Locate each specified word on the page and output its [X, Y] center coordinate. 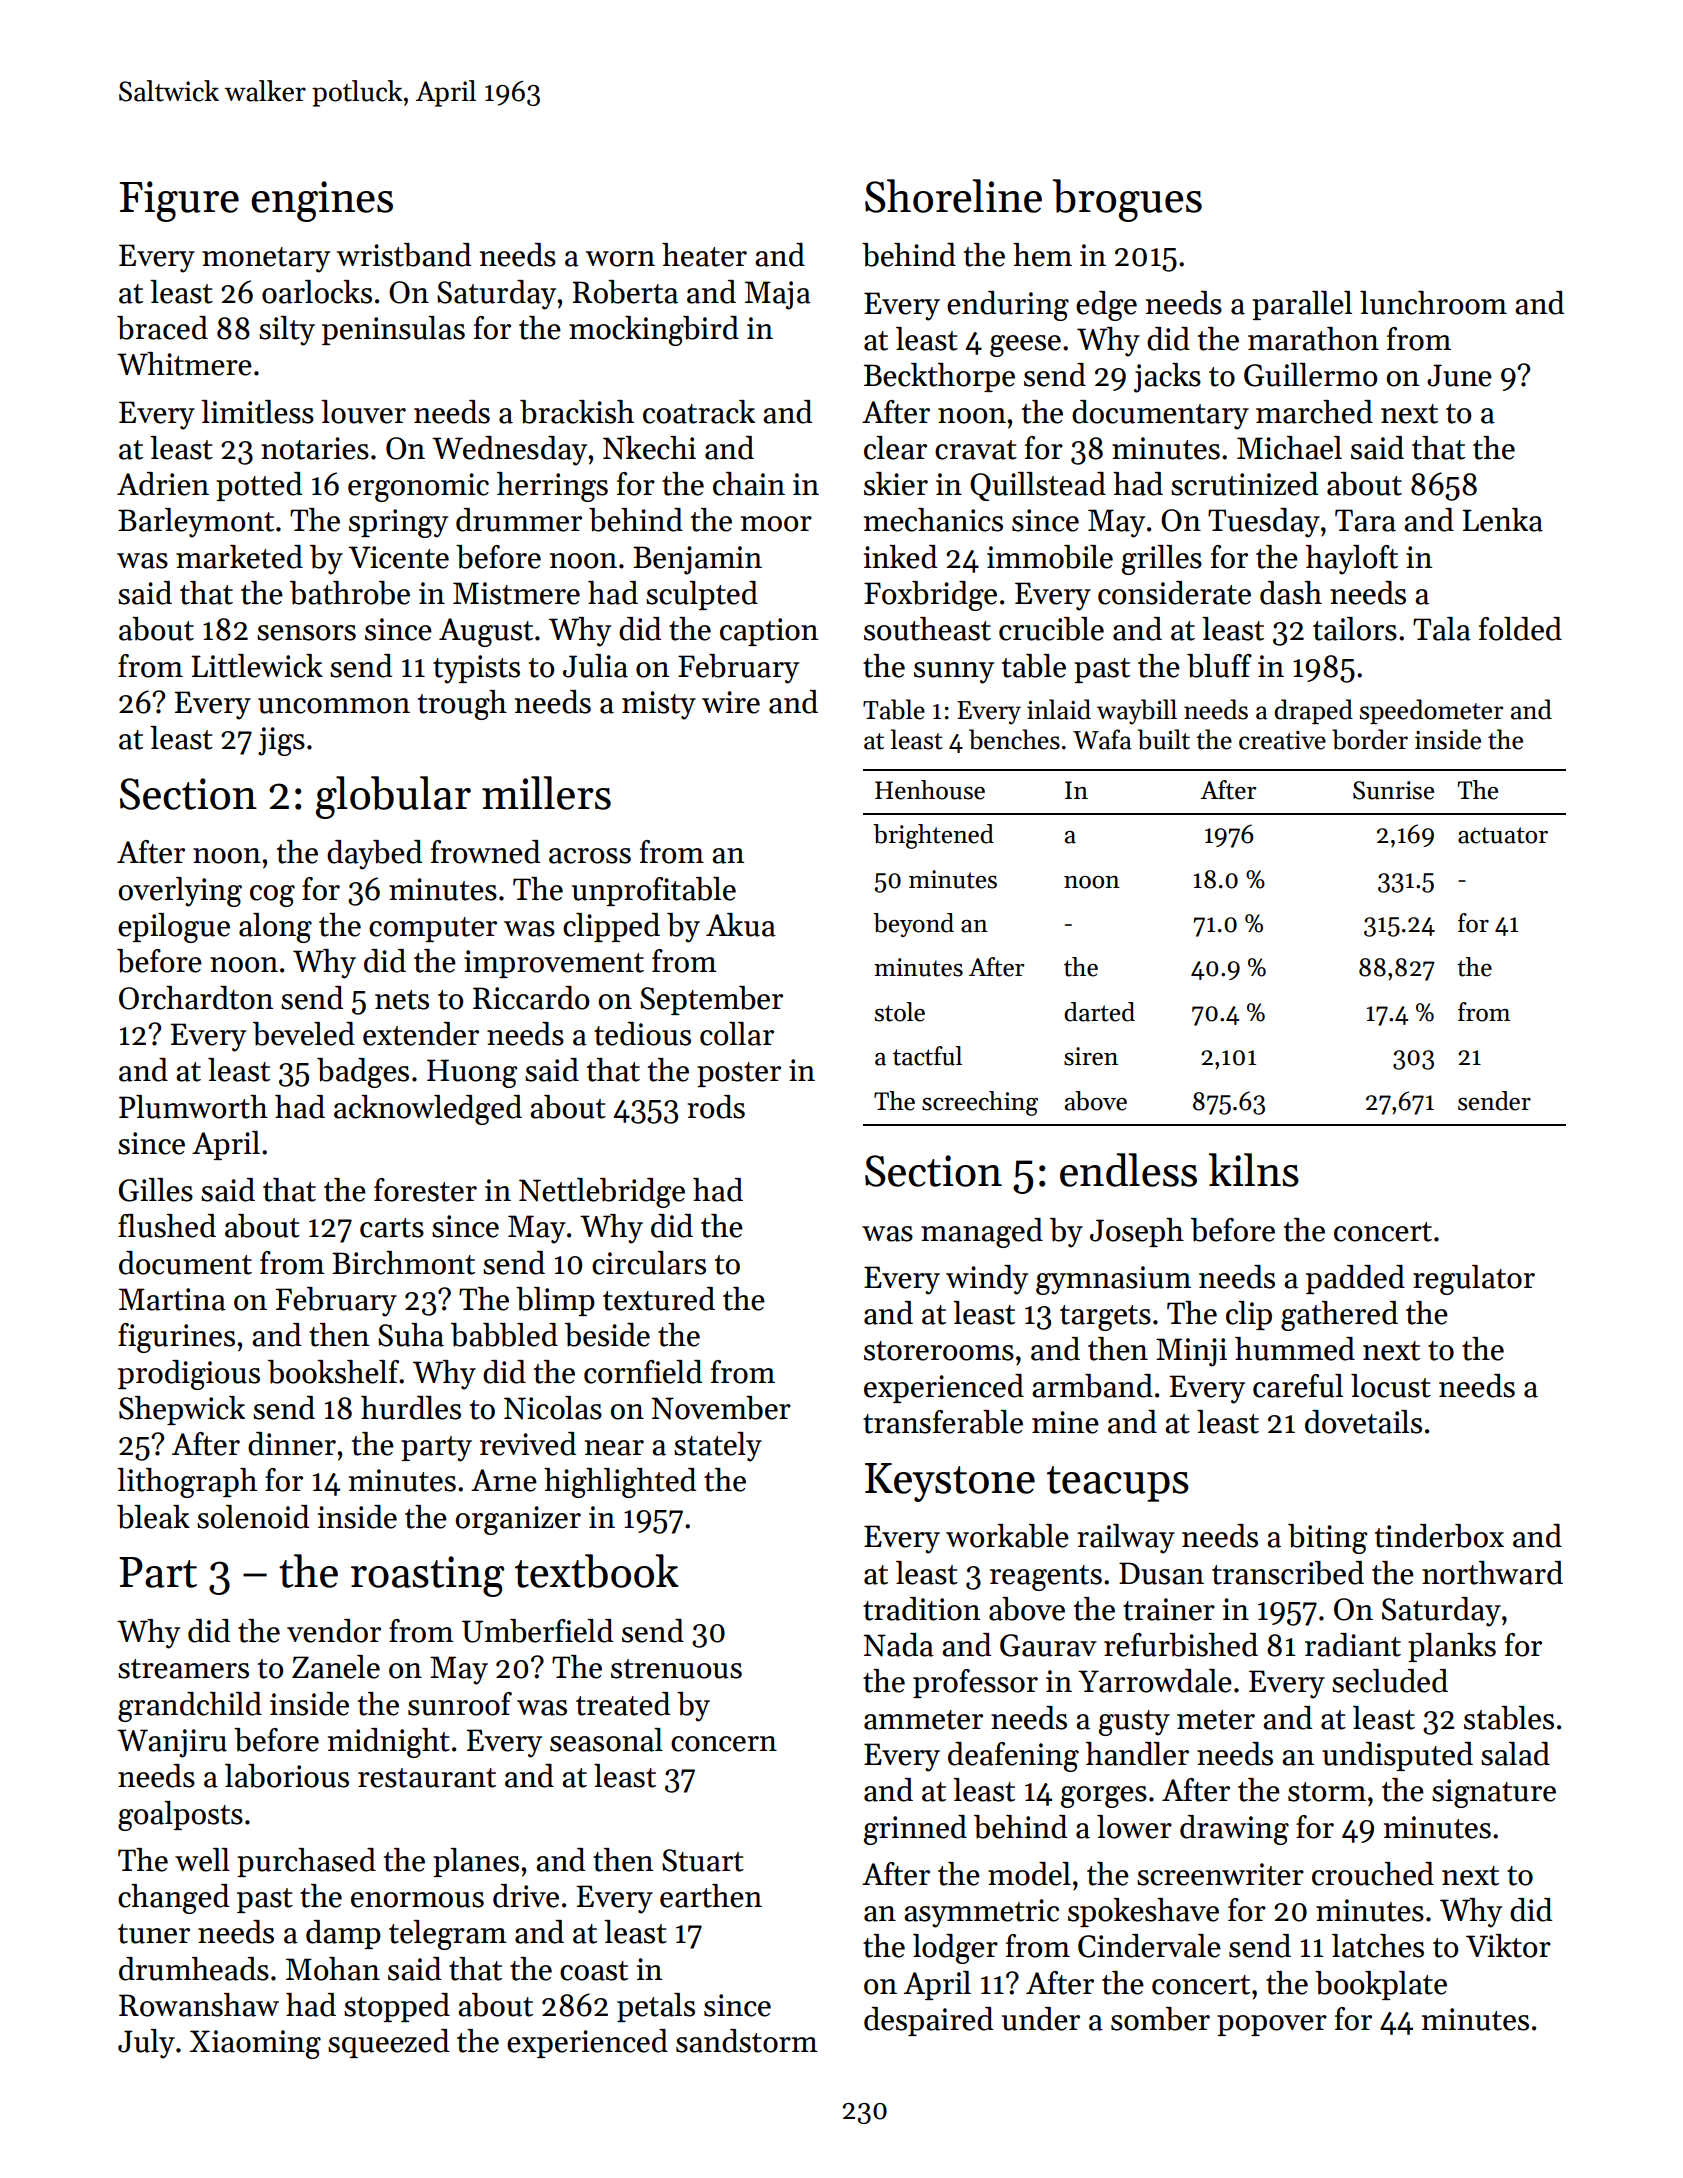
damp [343, 1934]
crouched [1373, 1874]
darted [1099, 1012]
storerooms [939, 1351]
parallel [1302, 305]
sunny [954, 673]
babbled [504, 1335]
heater [704, 255]
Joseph [1137, 1232]
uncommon [334, 706]
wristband [404, 255]
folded [1520, 629]
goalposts [180, 1816]
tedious [642, 1034]
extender [421, 1034]
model [1029, 1874]
